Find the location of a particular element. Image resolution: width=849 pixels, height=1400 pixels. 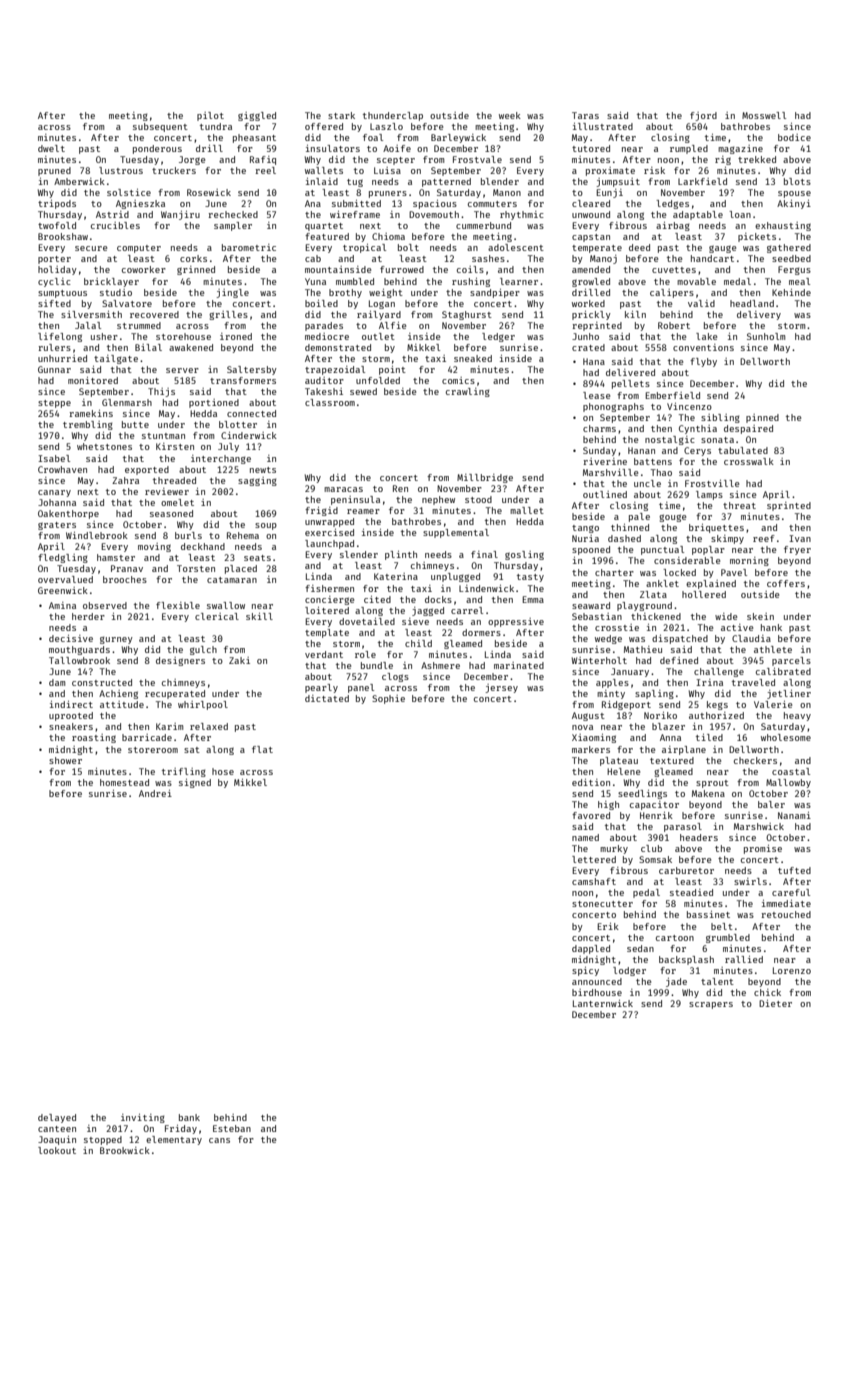

cans is located at coordinates (219, 1140).
